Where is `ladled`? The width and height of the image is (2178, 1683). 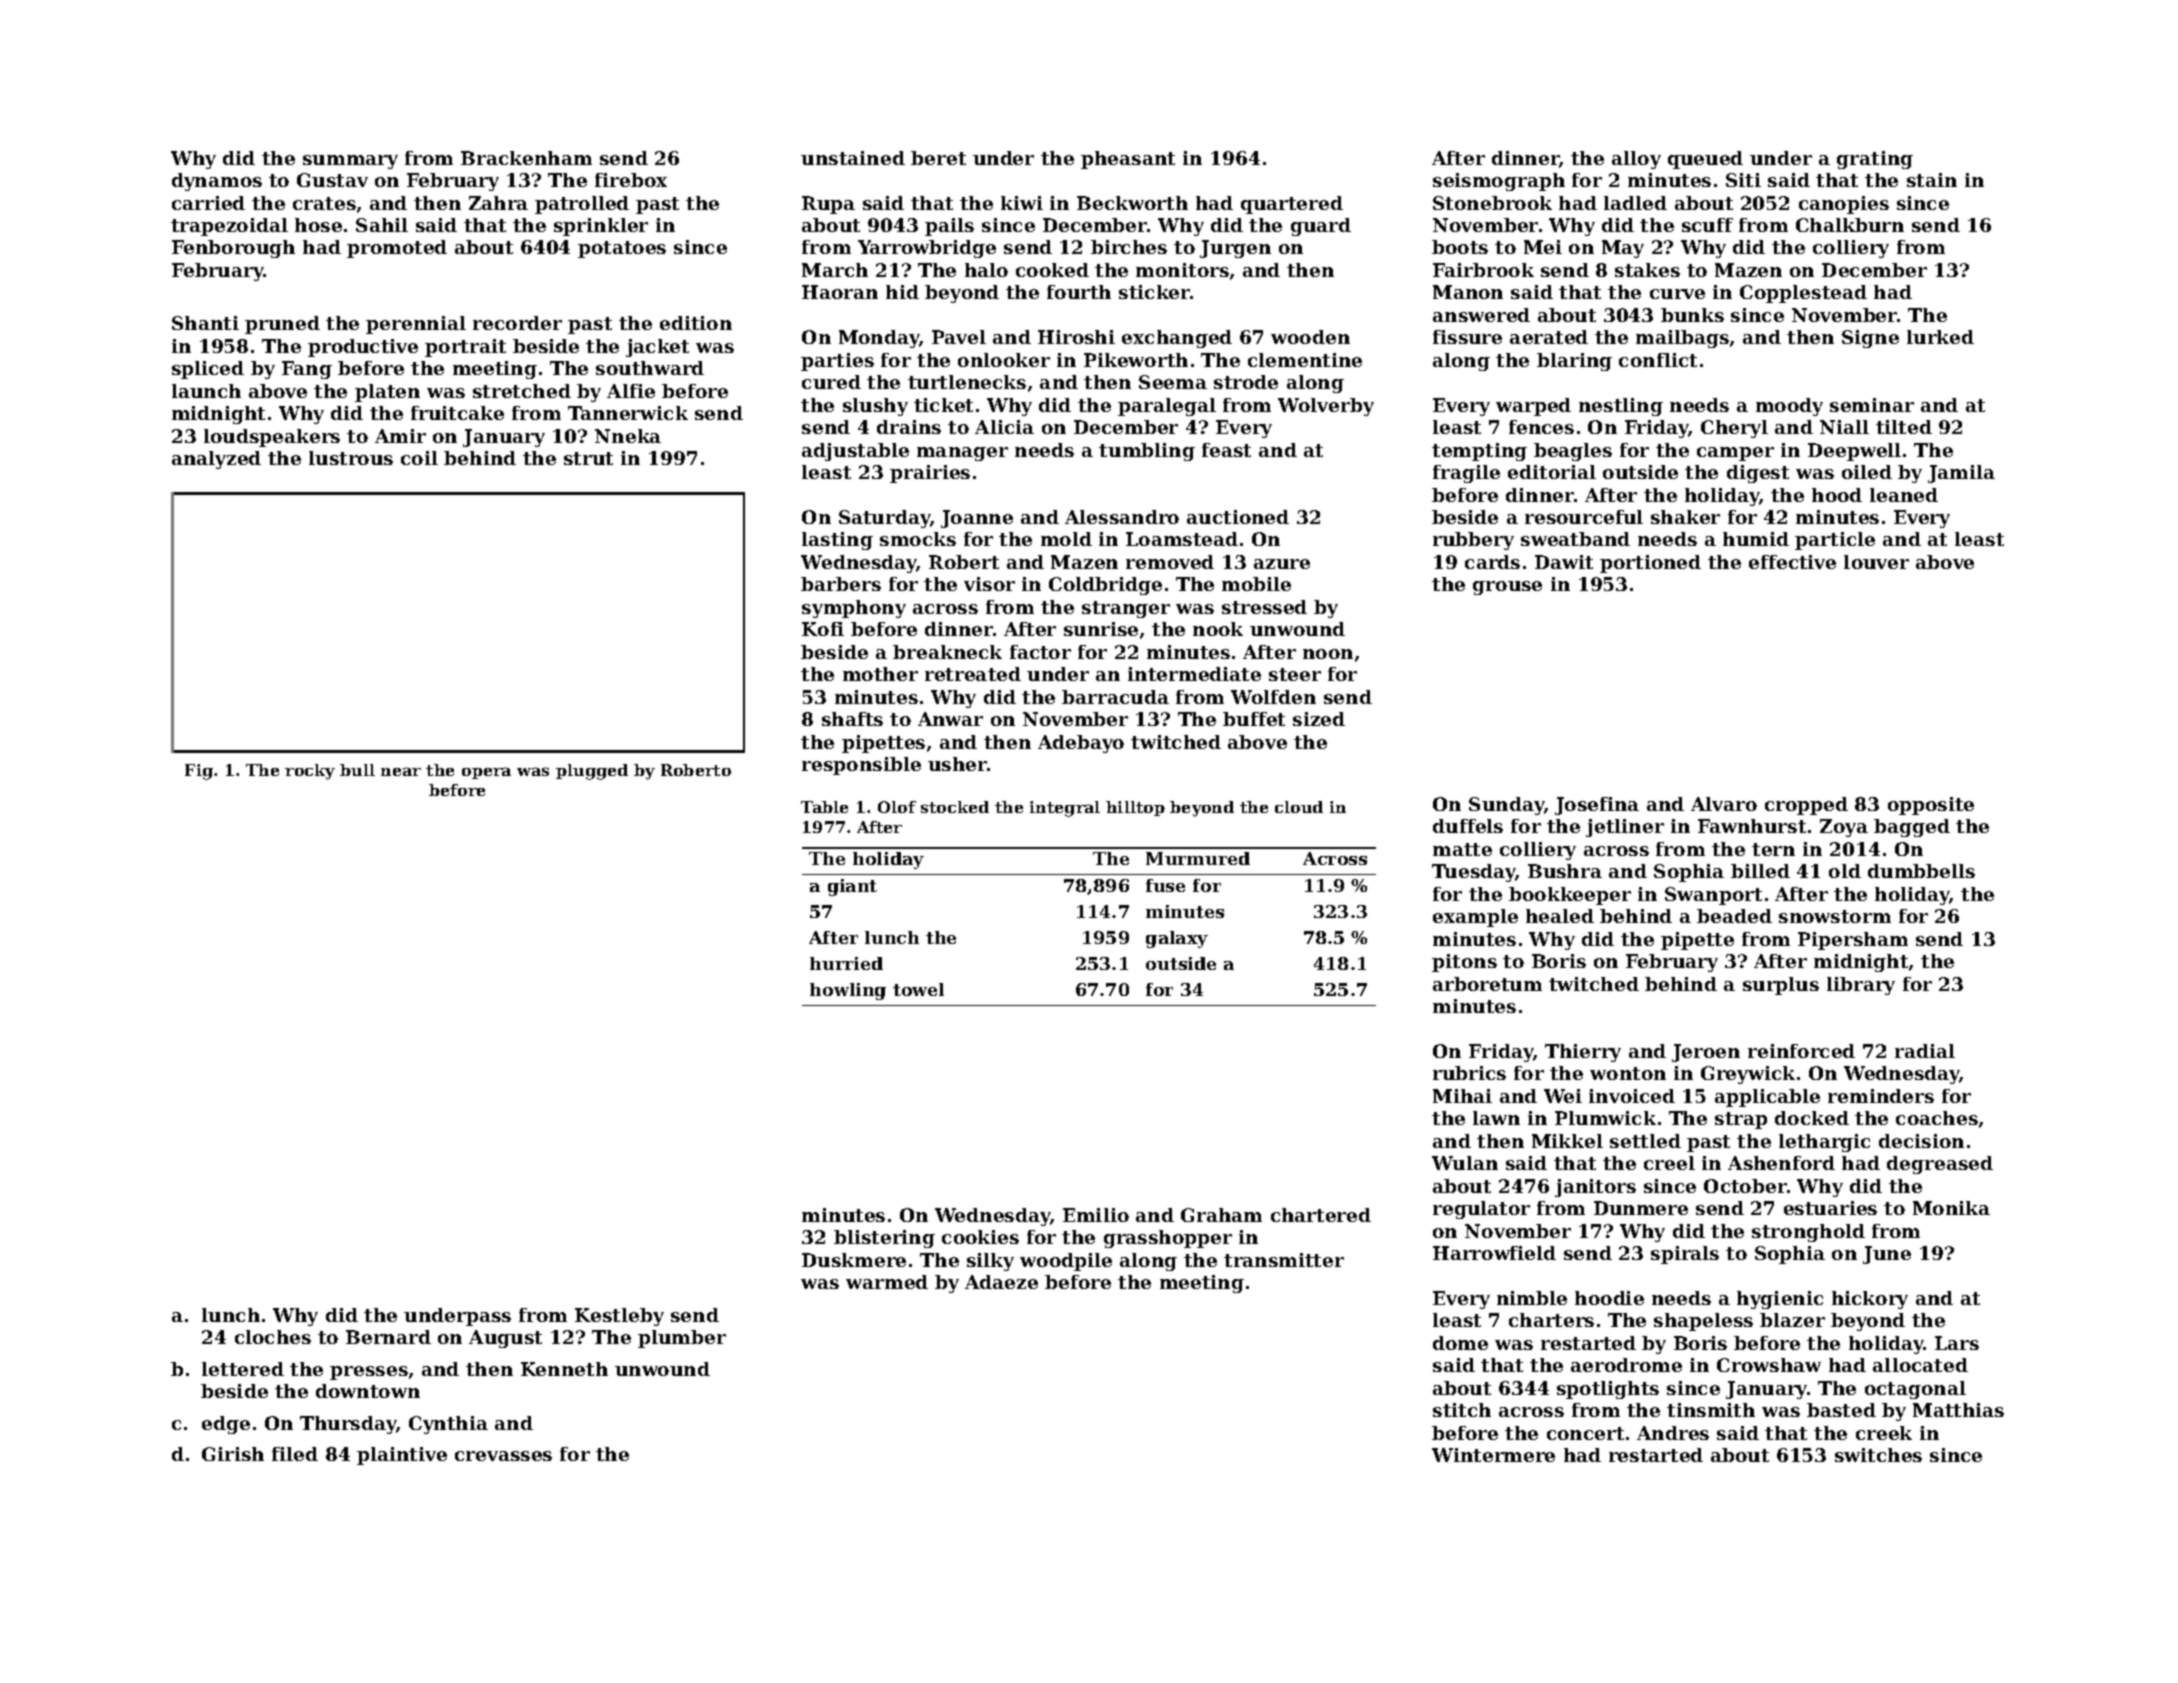 ladled is located at coordinates (1635, 203).
